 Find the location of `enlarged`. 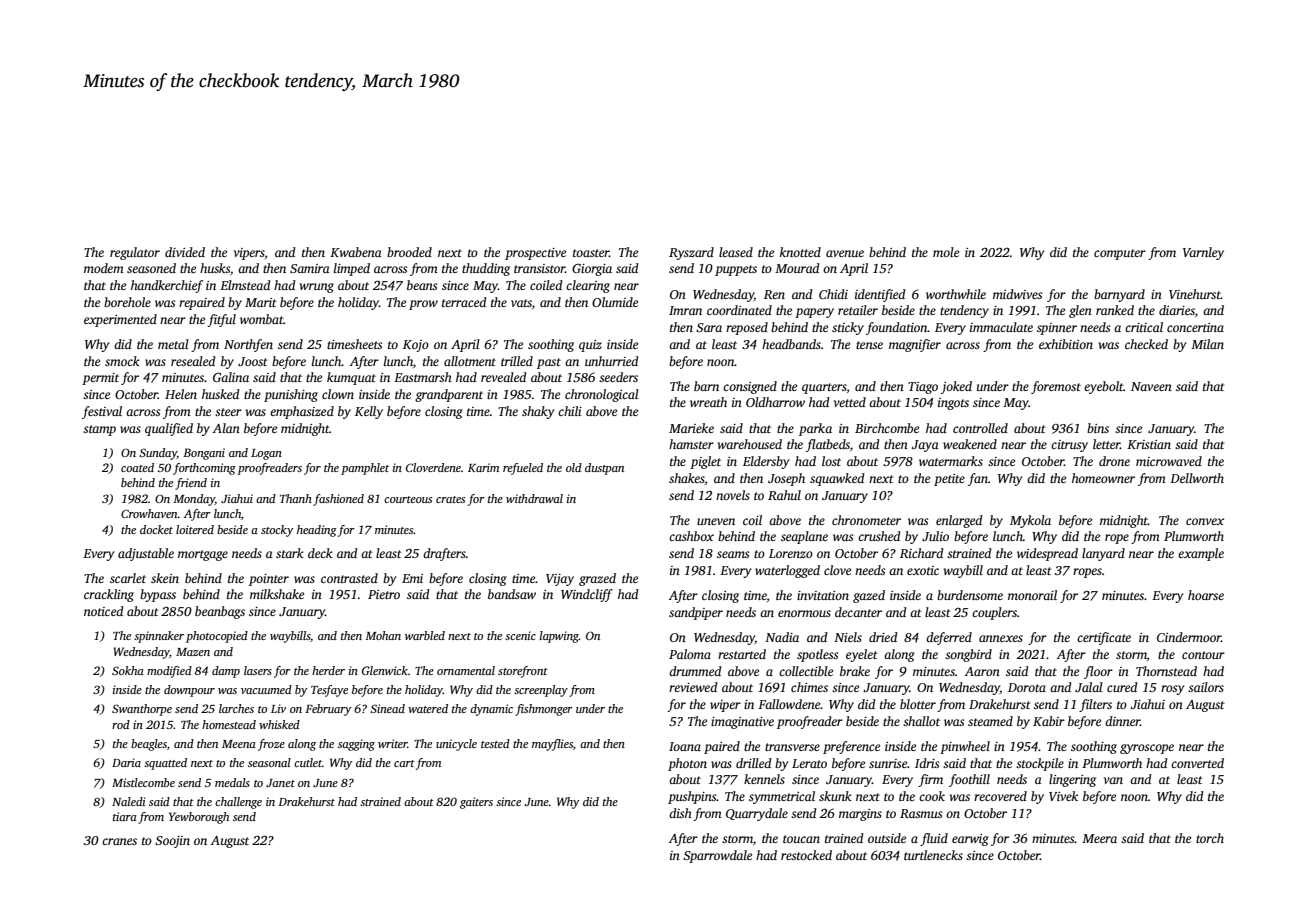

enlarged is located at coordinates (959, 521).
